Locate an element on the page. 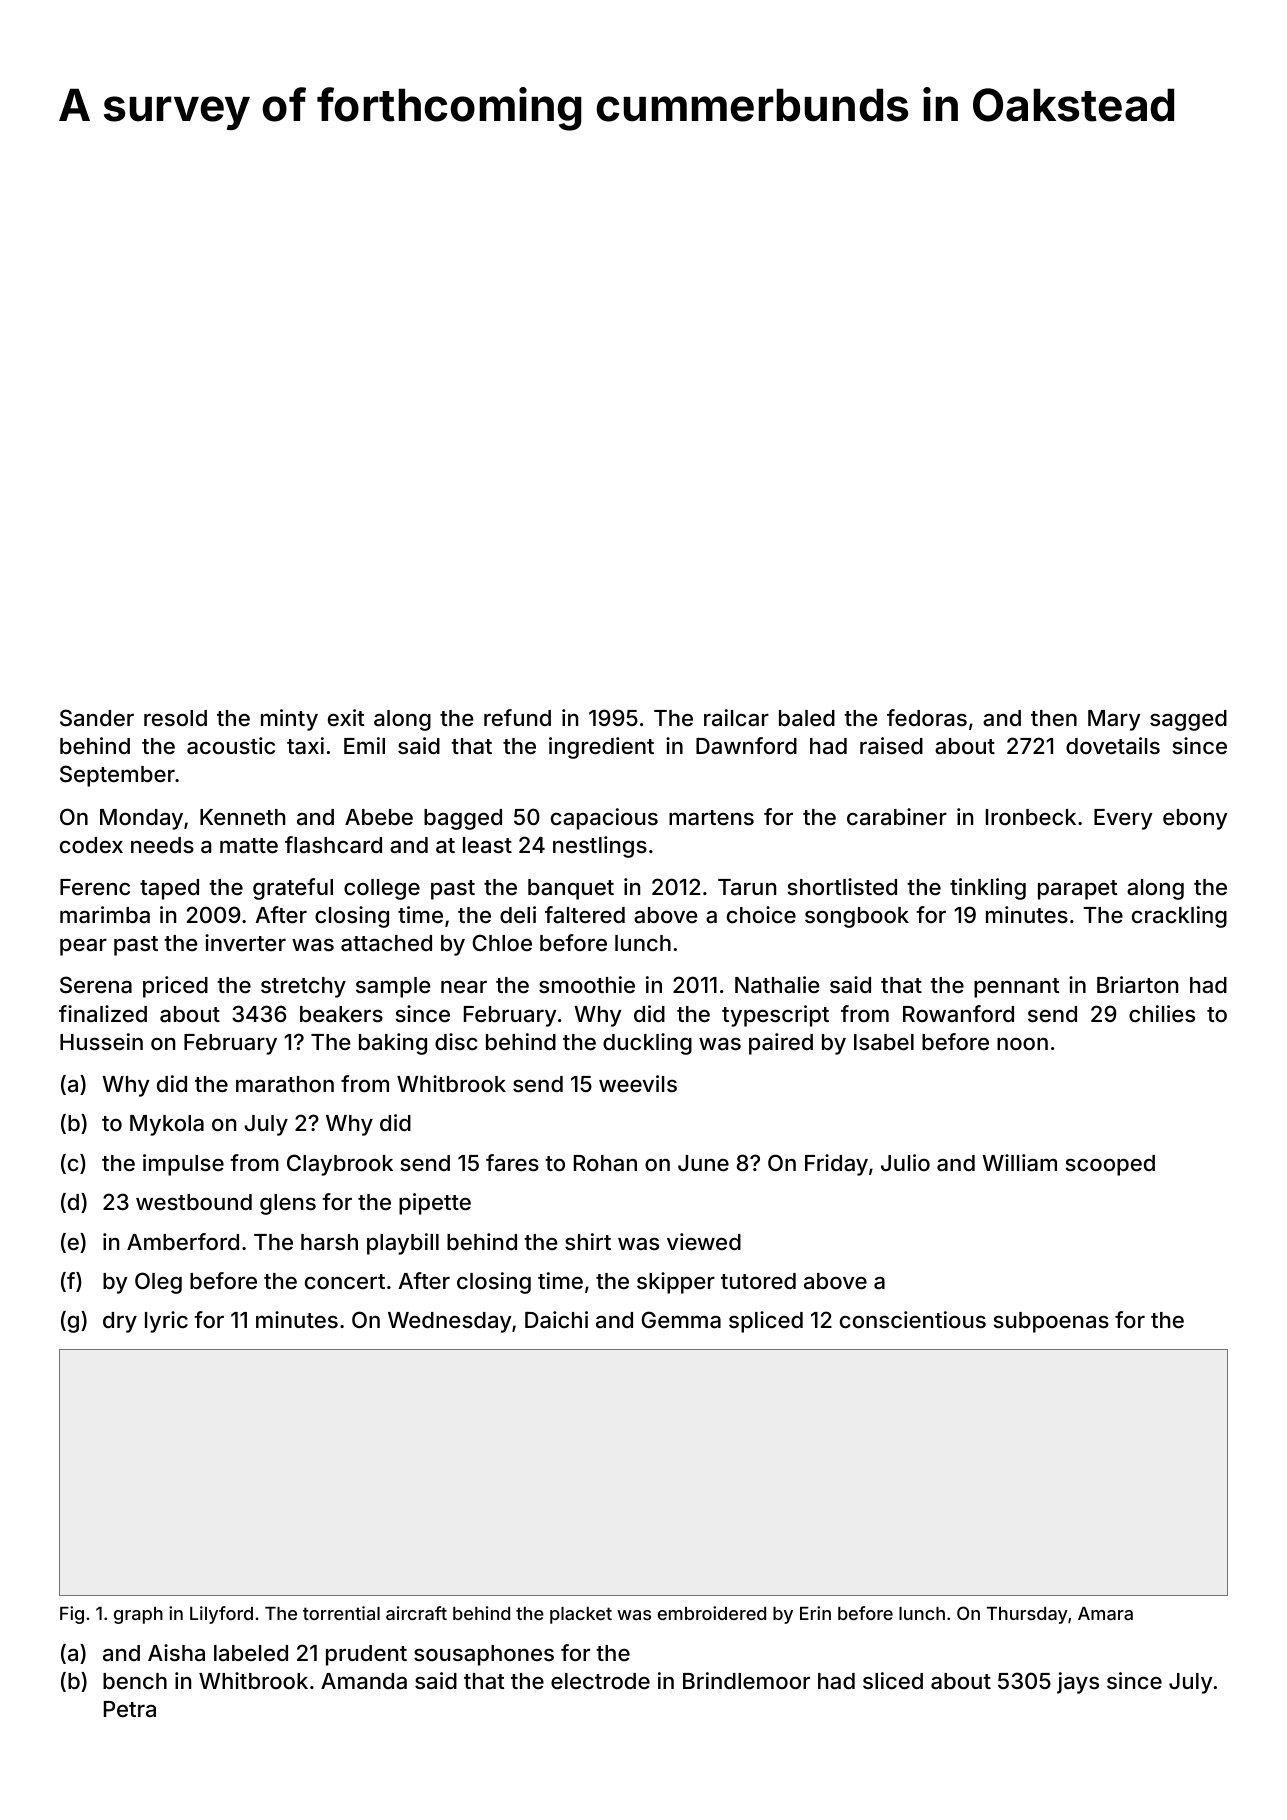 This document has height=1820, width=1287. spliced is located at coordinates (766, 1322).
